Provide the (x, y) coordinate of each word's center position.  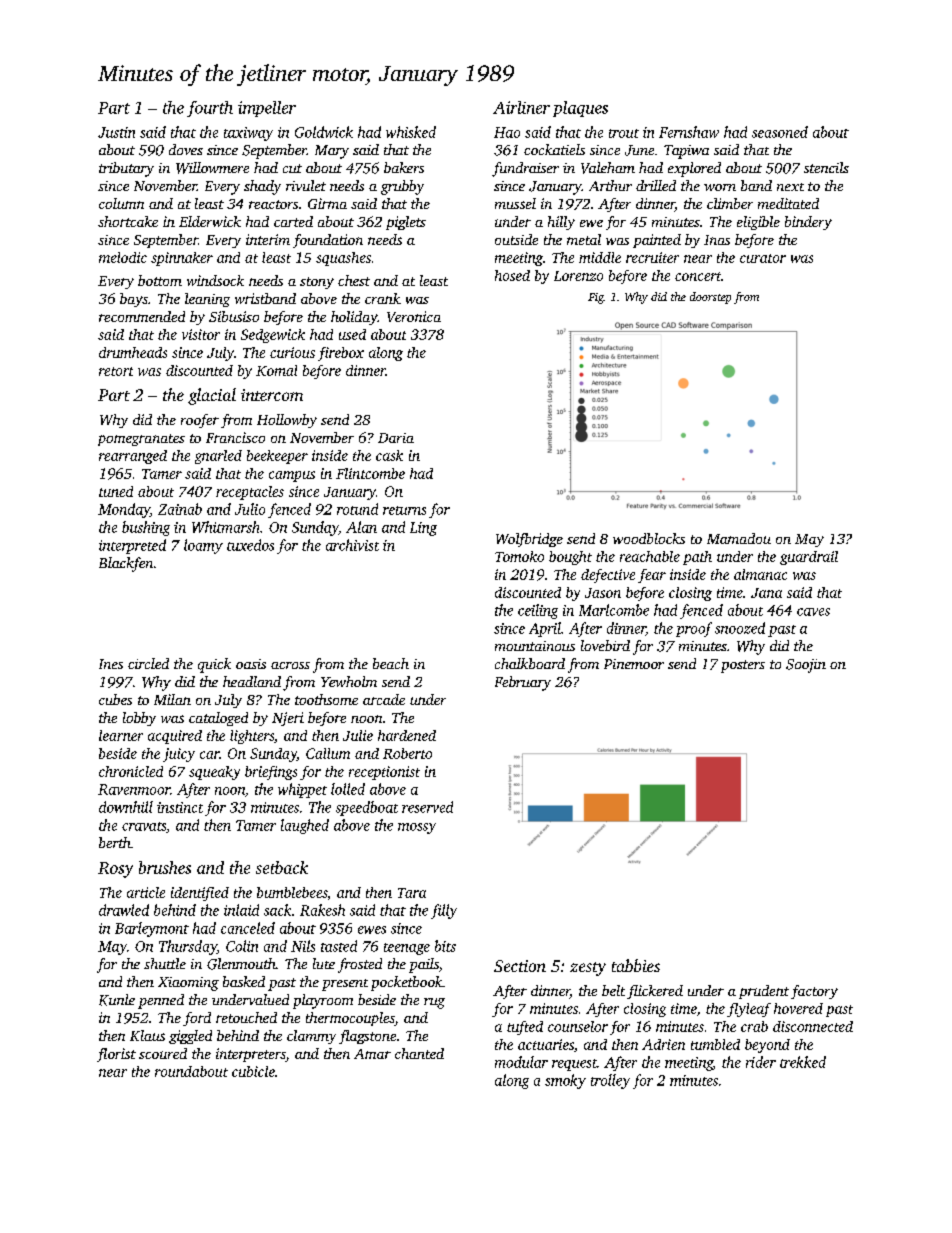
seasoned (780, 132)
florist (116, 1055)
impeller (267, 109)
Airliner (521, 107)
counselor (578, 1026)
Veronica (414, 316)
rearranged (133, 457)
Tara (412, 893)
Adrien (663, 1044)
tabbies (636, 965)
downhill (126, 807)
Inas (717, 240)
